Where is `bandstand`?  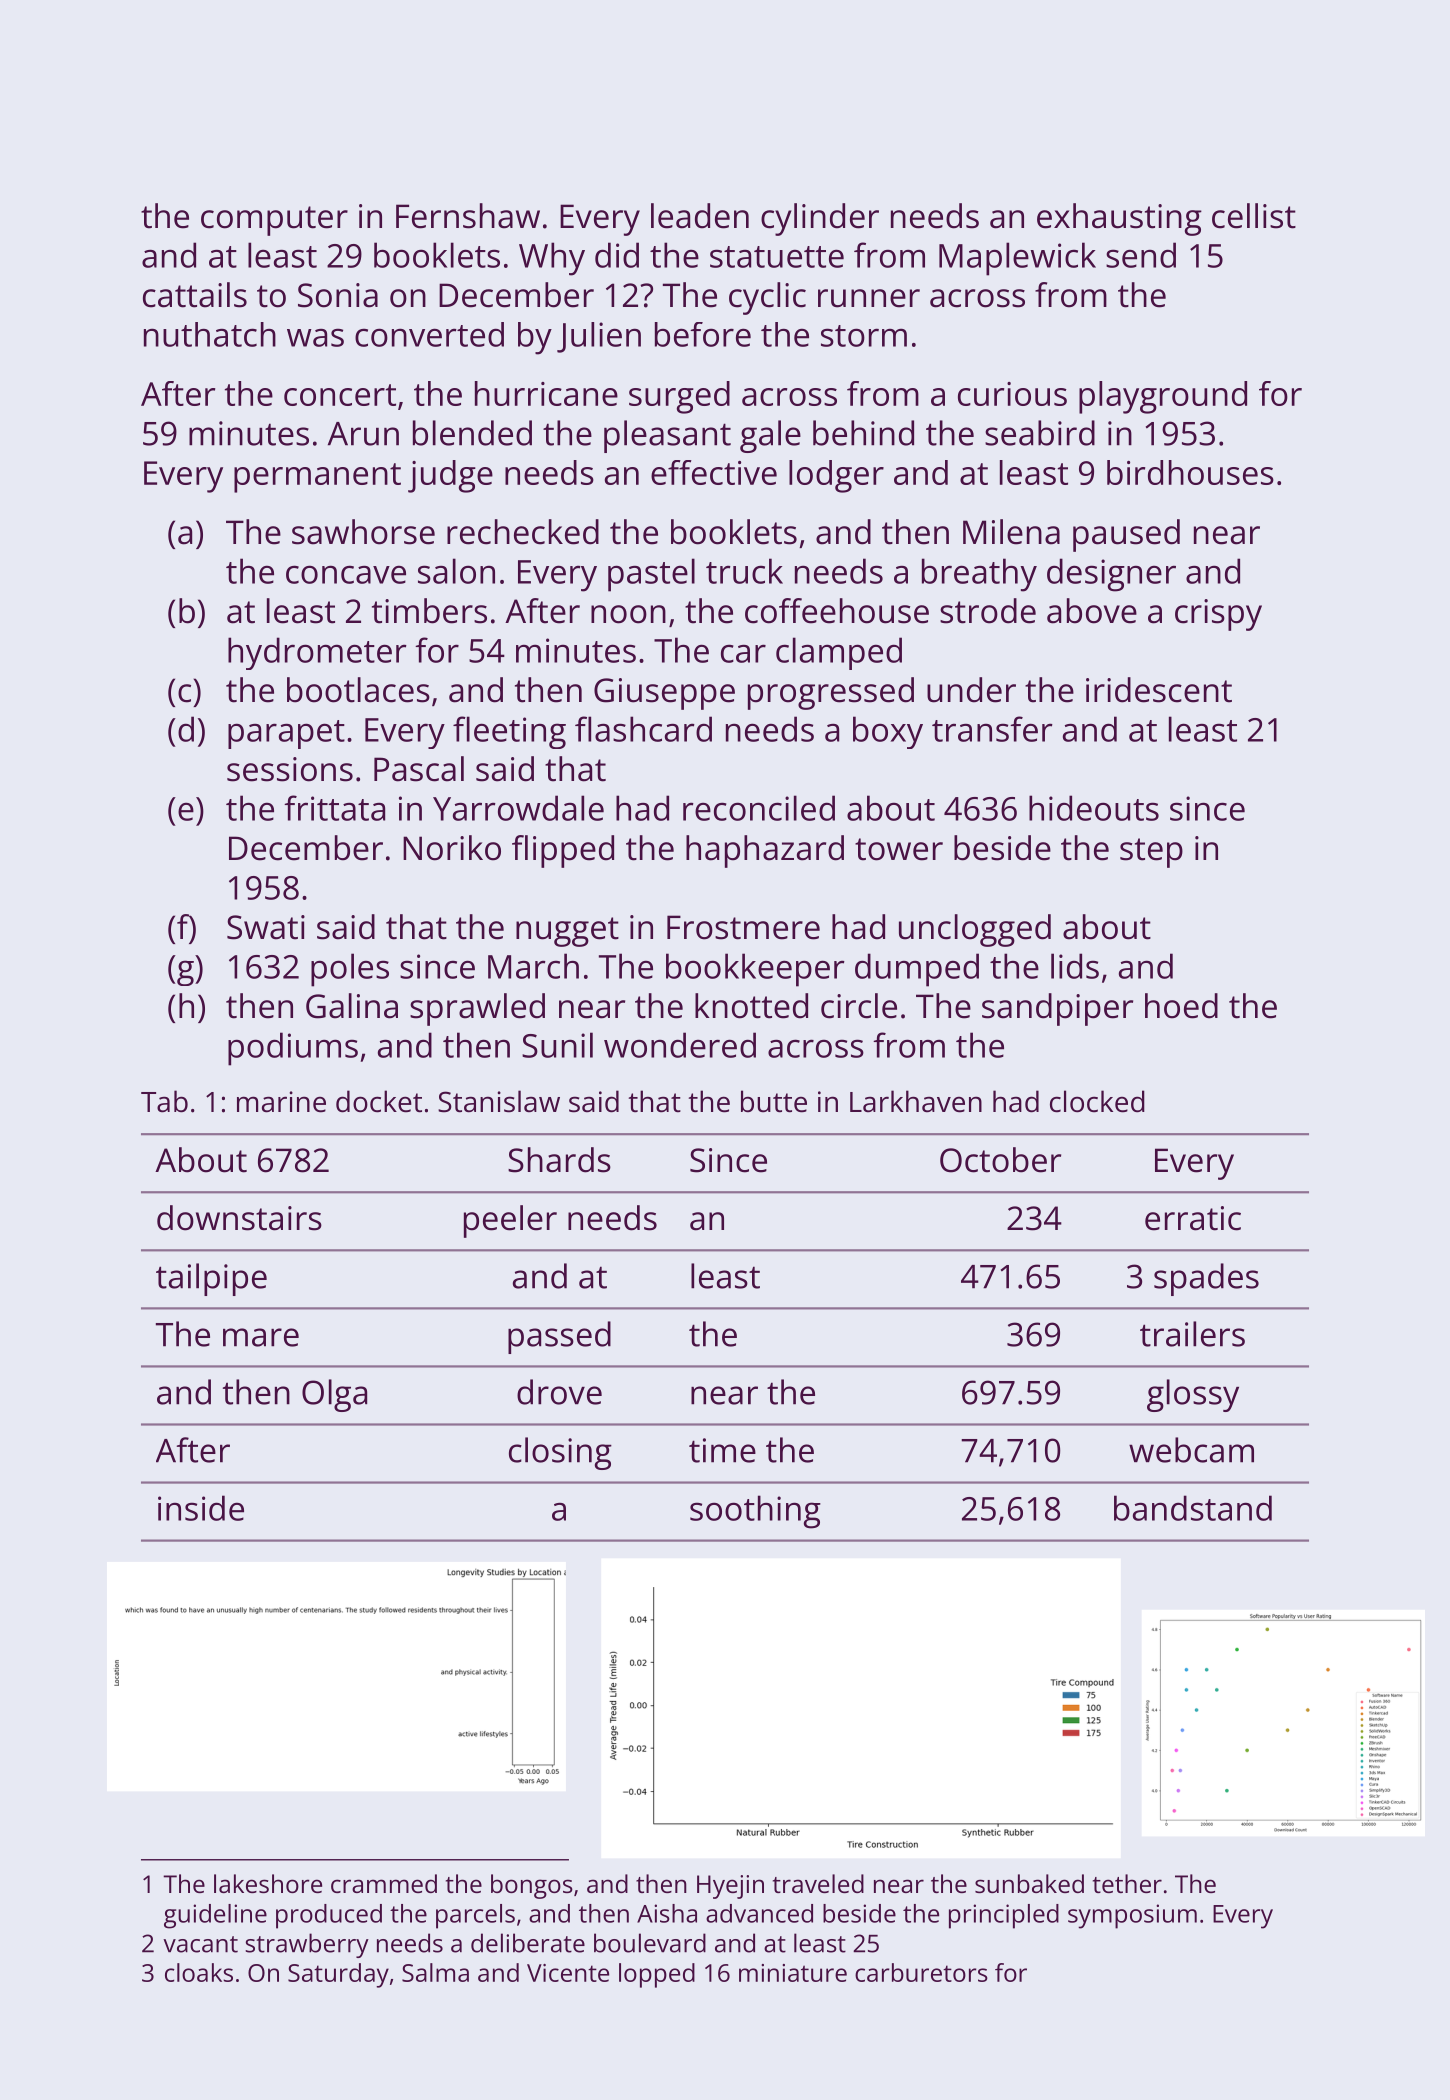 bandstand is located at coordinates (1193, 1508).
